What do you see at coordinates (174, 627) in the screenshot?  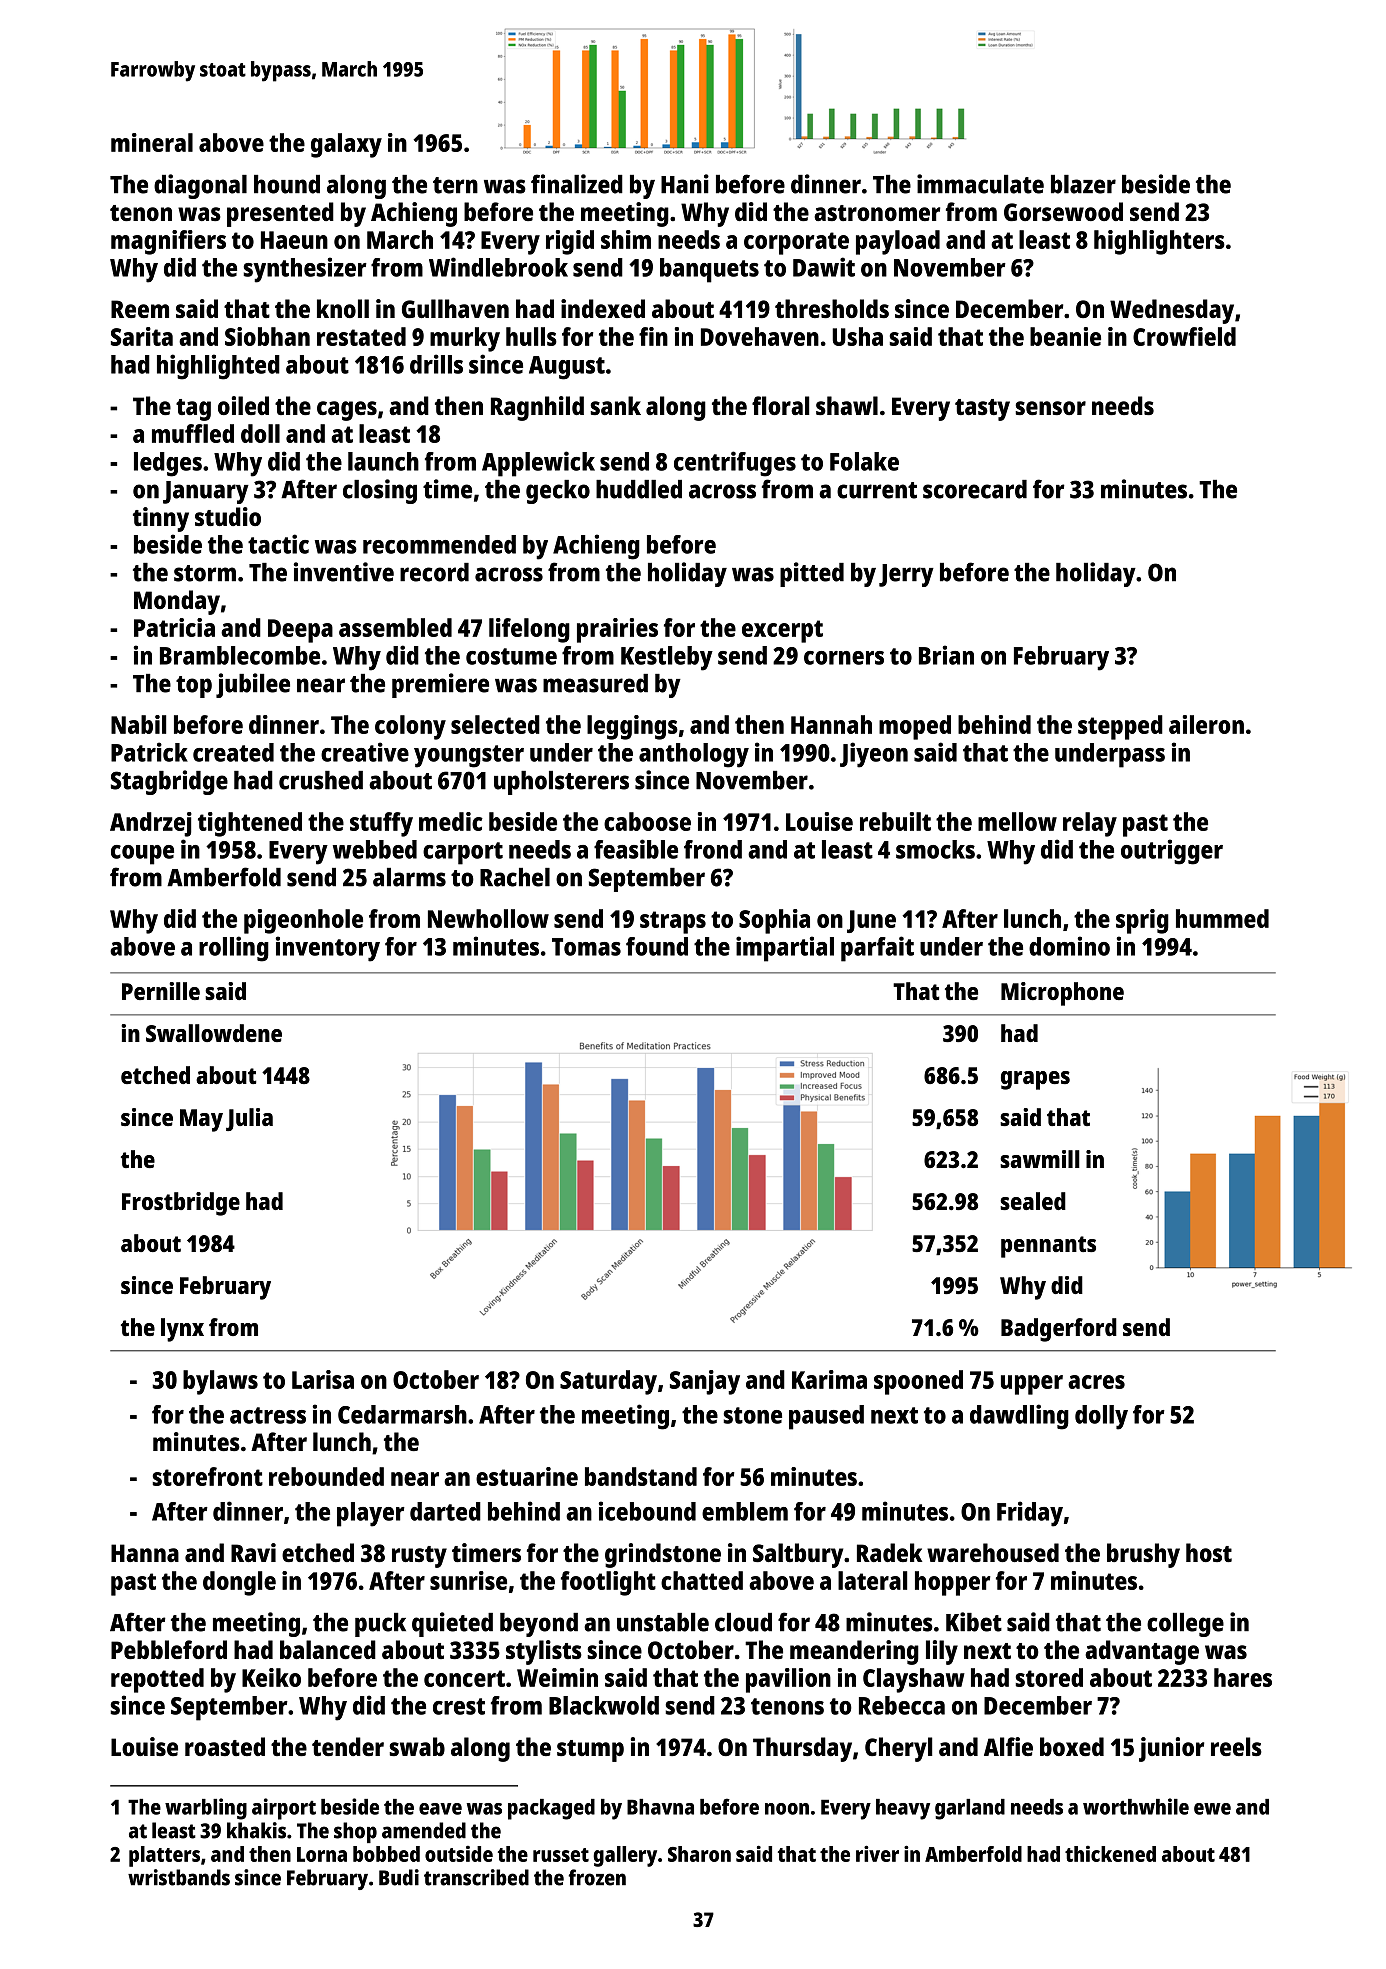 I see `Patricia` at bounding box center [174, 627].
